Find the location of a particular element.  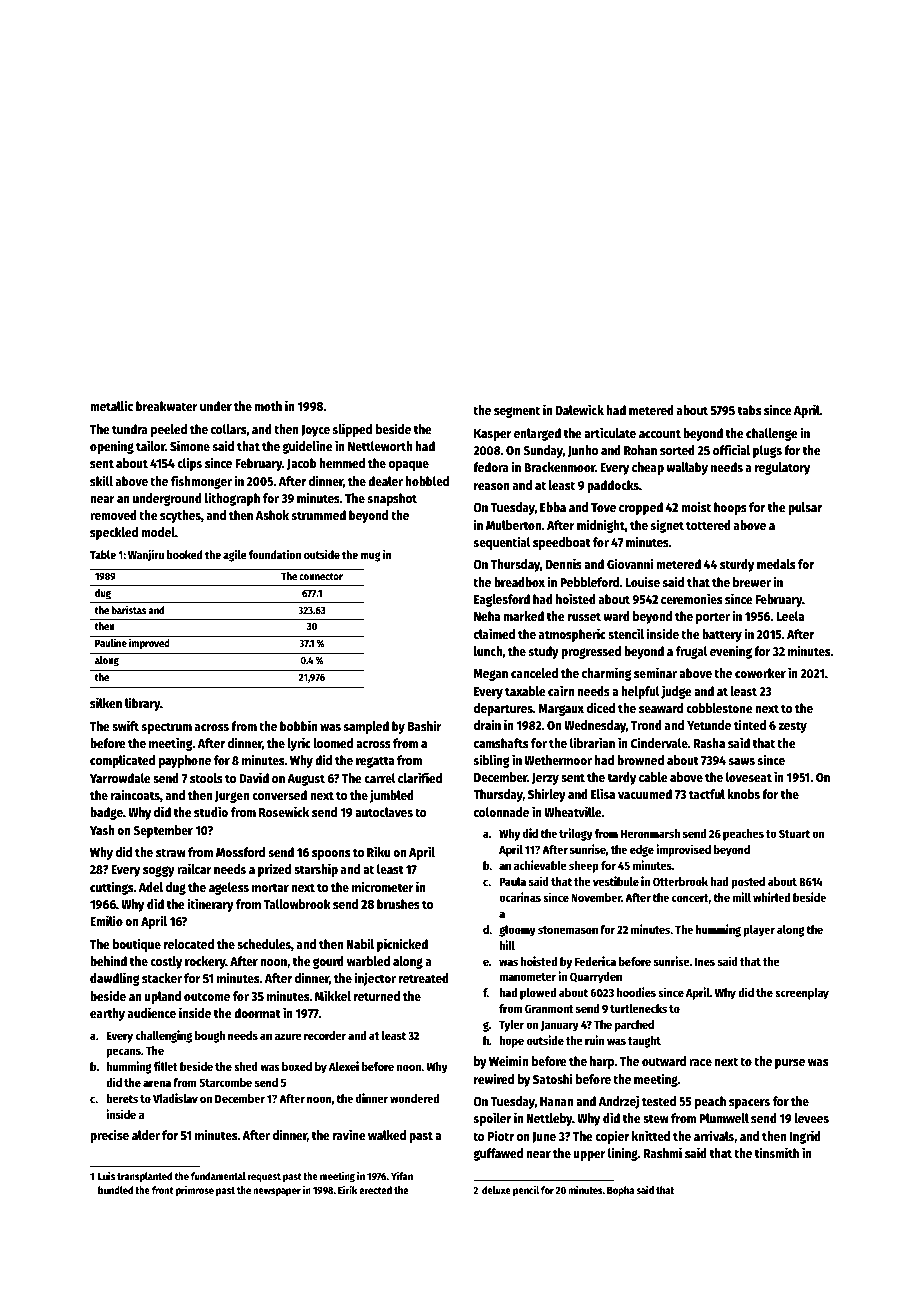

coworker is located at coordinates (760, 673).
